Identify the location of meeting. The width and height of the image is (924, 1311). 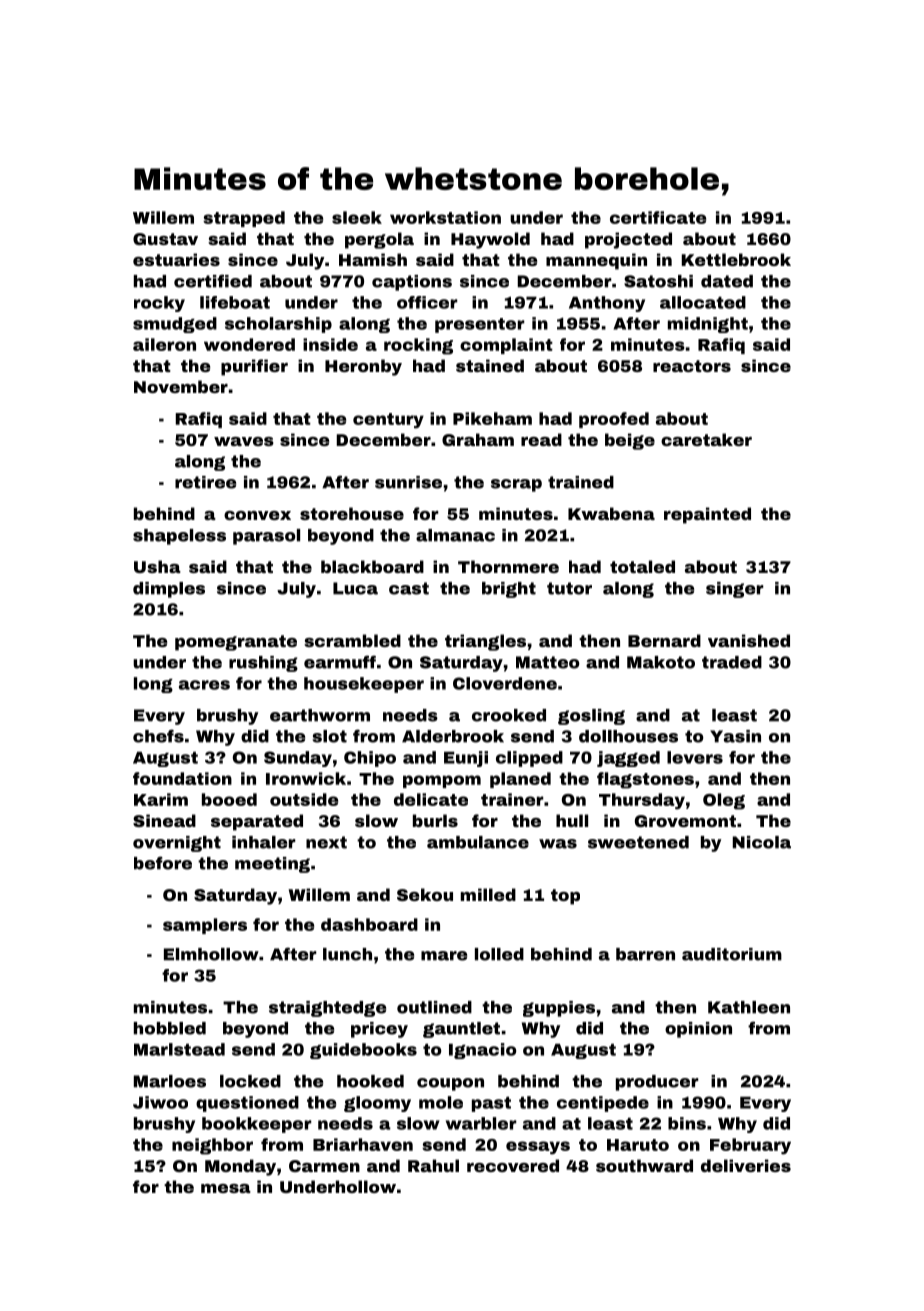
(272, 865).
